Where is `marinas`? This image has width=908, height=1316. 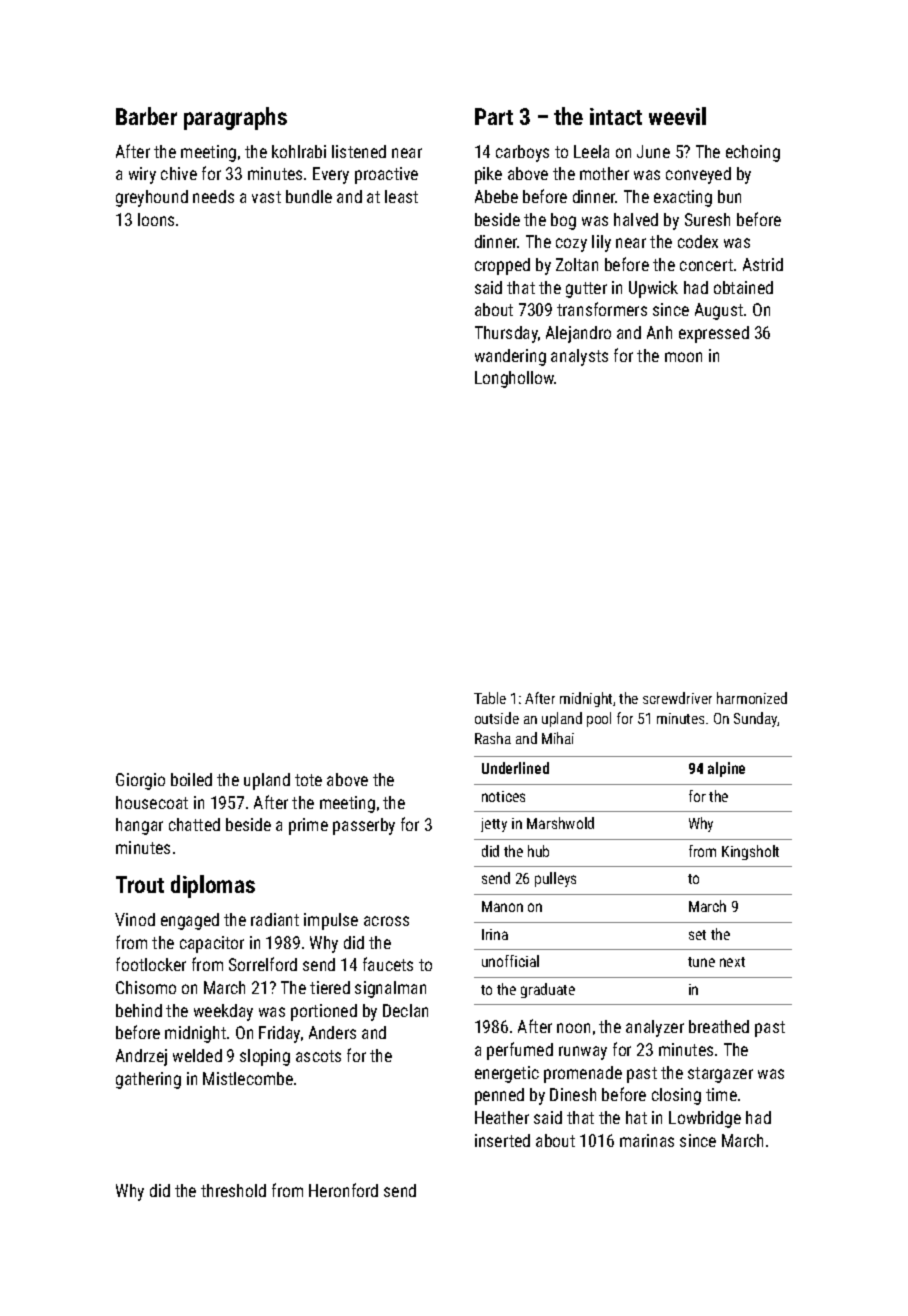 marinas is located at coordinates (647, 1140).
